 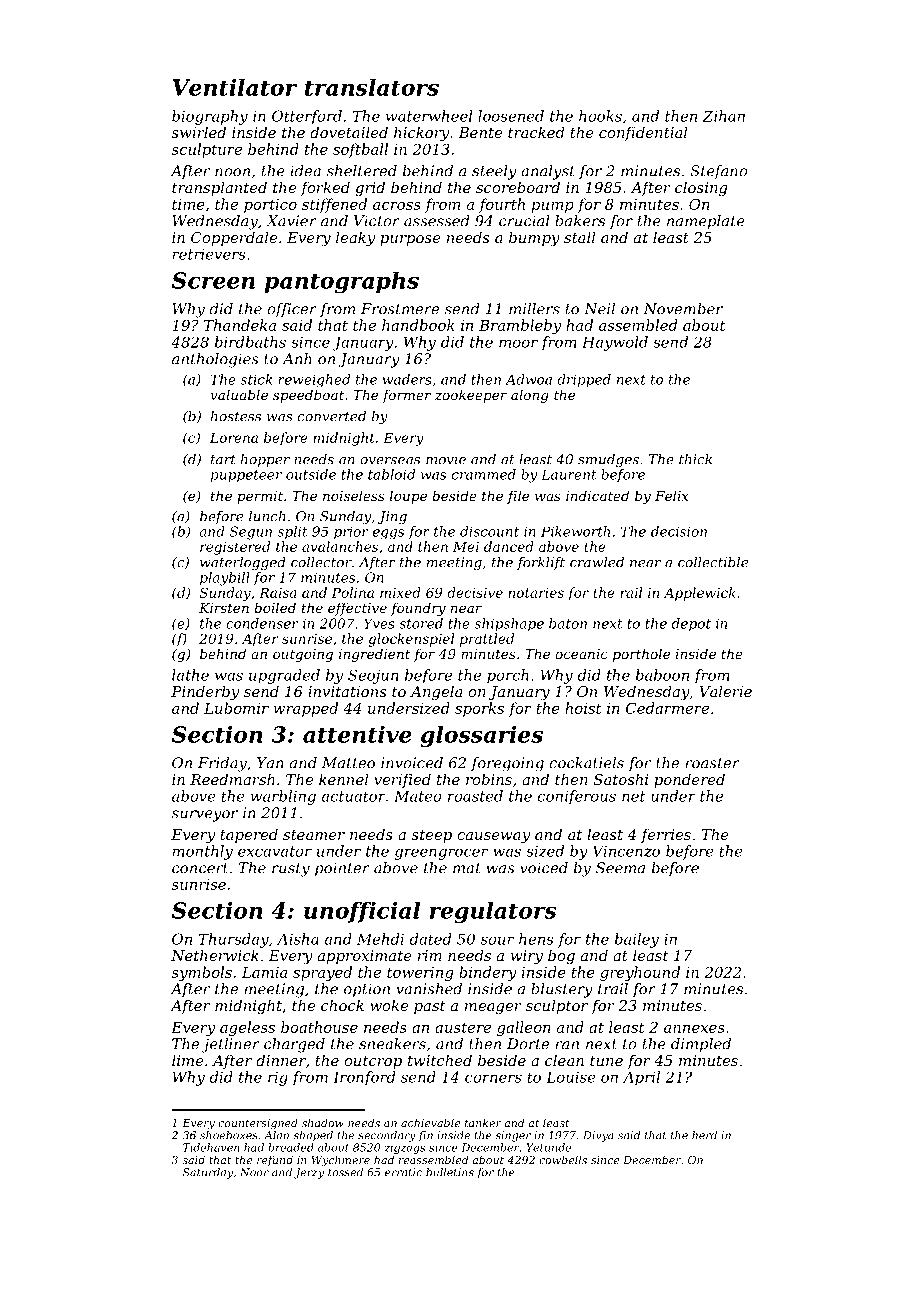 What do you see at coordinates (671, 495) in the document?
I see `Felix` at bounding box center [671, 495].
